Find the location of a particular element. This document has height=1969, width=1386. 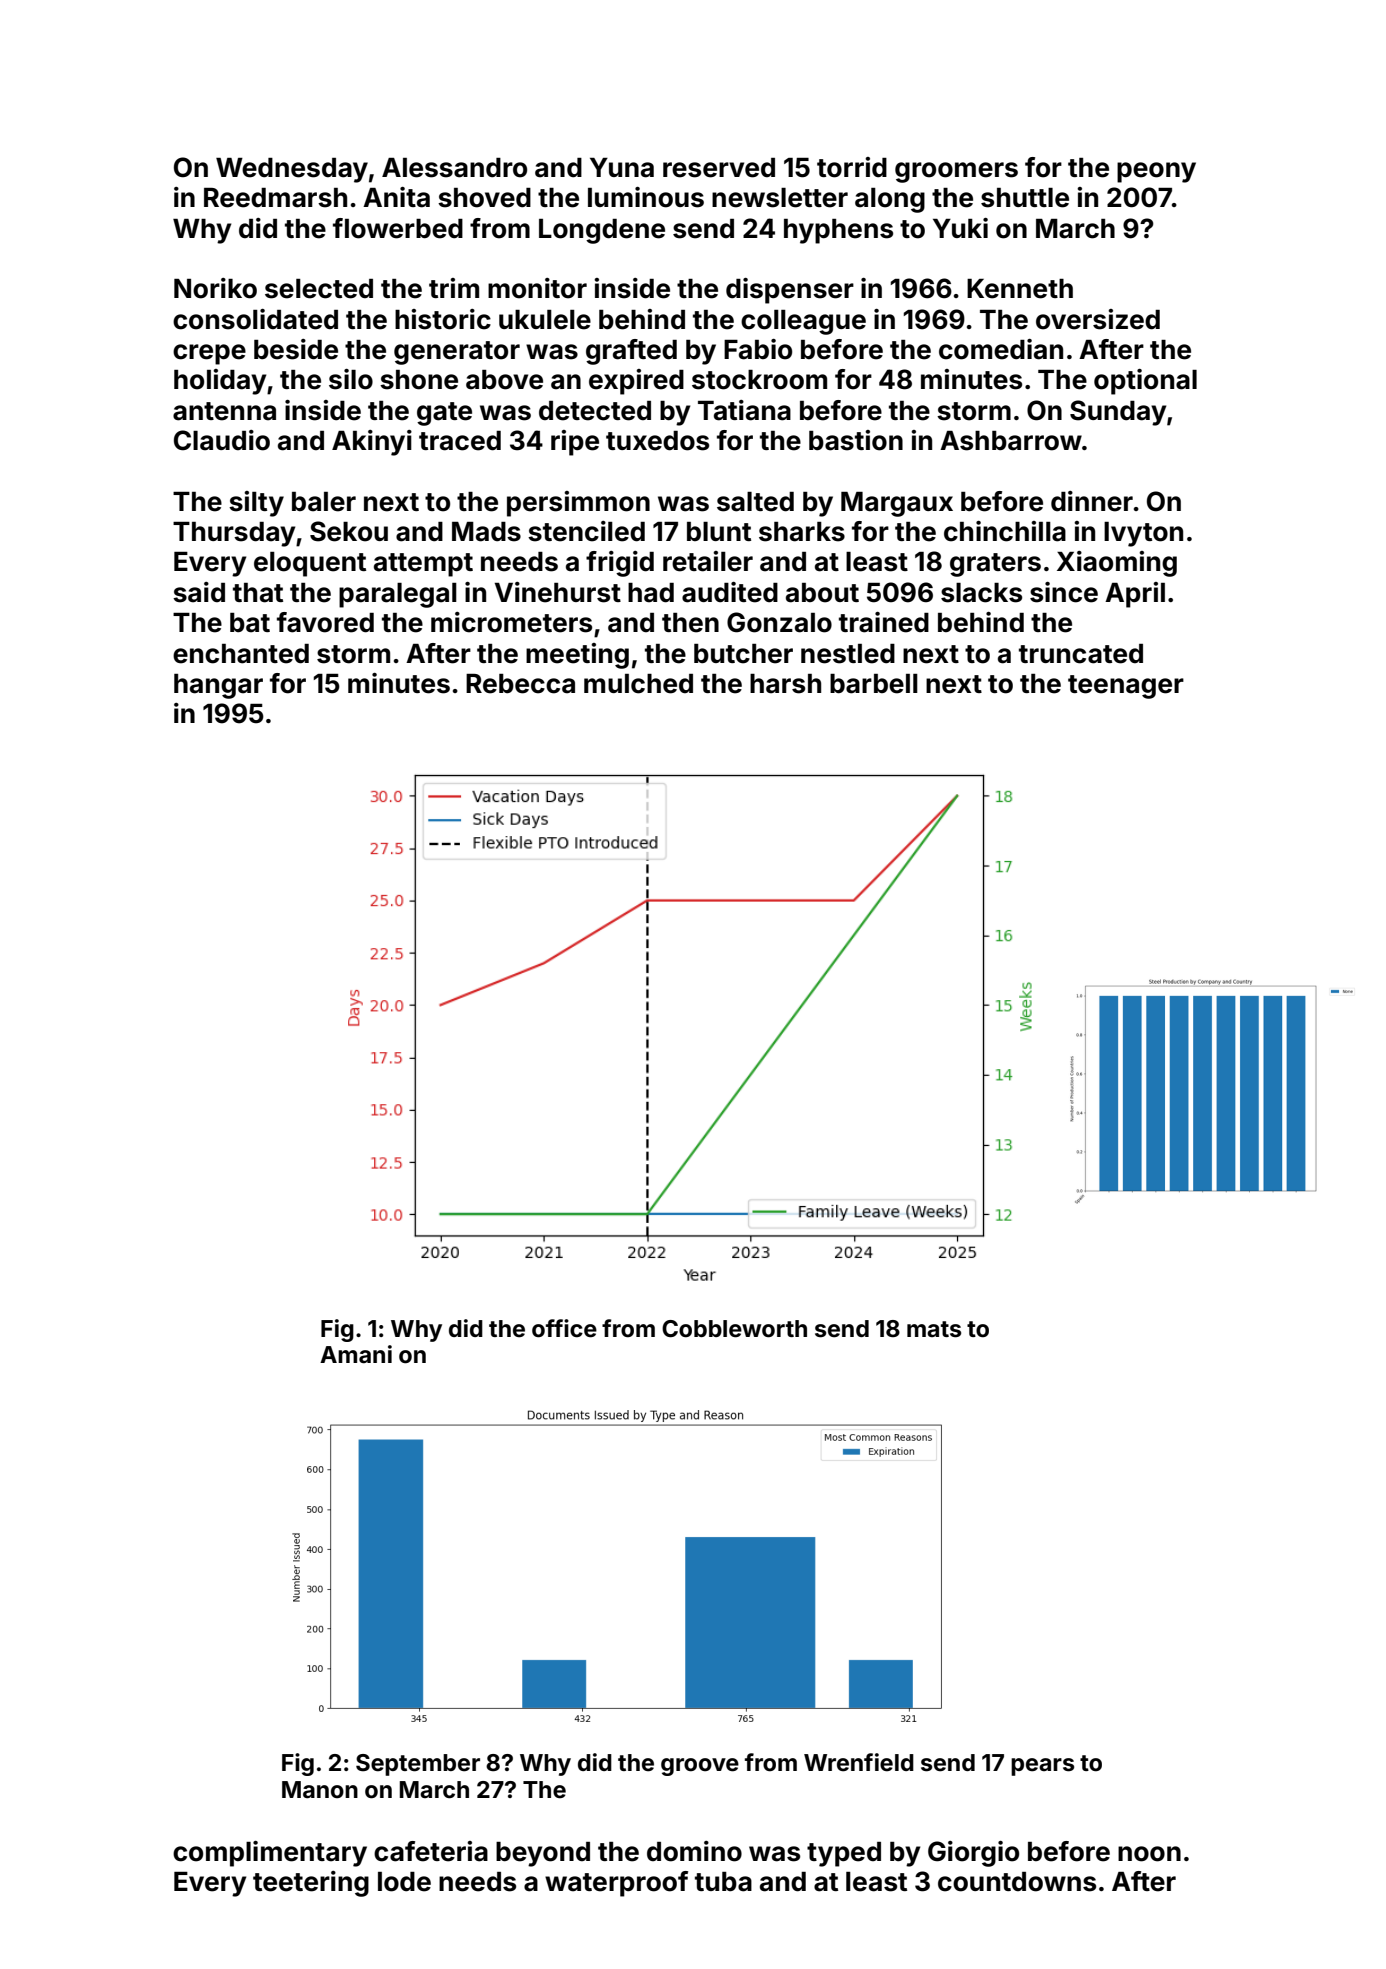

reserved is located at coordinates (719, 168).
